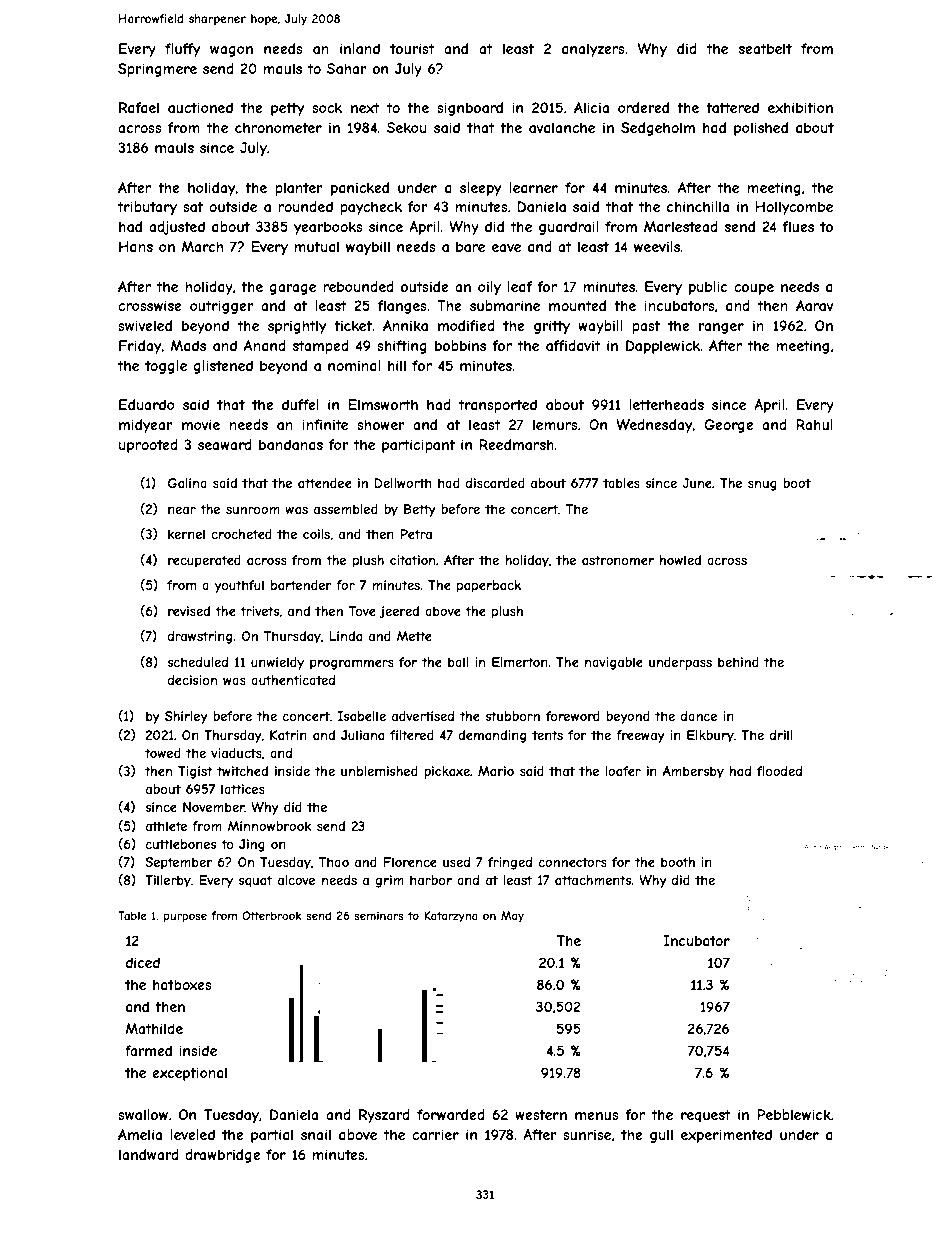 The width and height of the screenshot is (952, 1233). Describe the element at coordinates (399, 612) in the screenshot. I see `jeered` at that location.
